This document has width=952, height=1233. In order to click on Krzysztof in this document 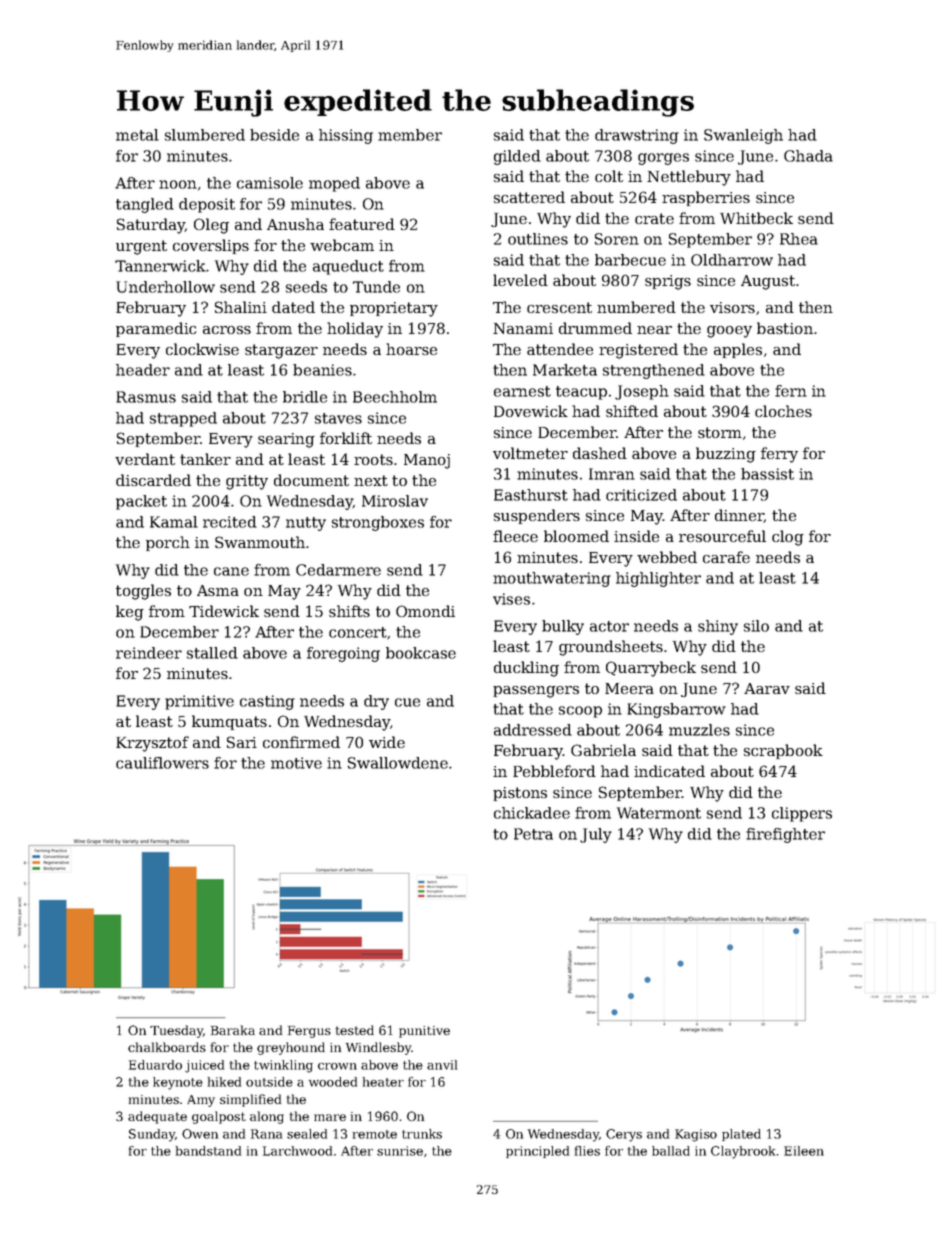, I will do `click(152, 744)`.
